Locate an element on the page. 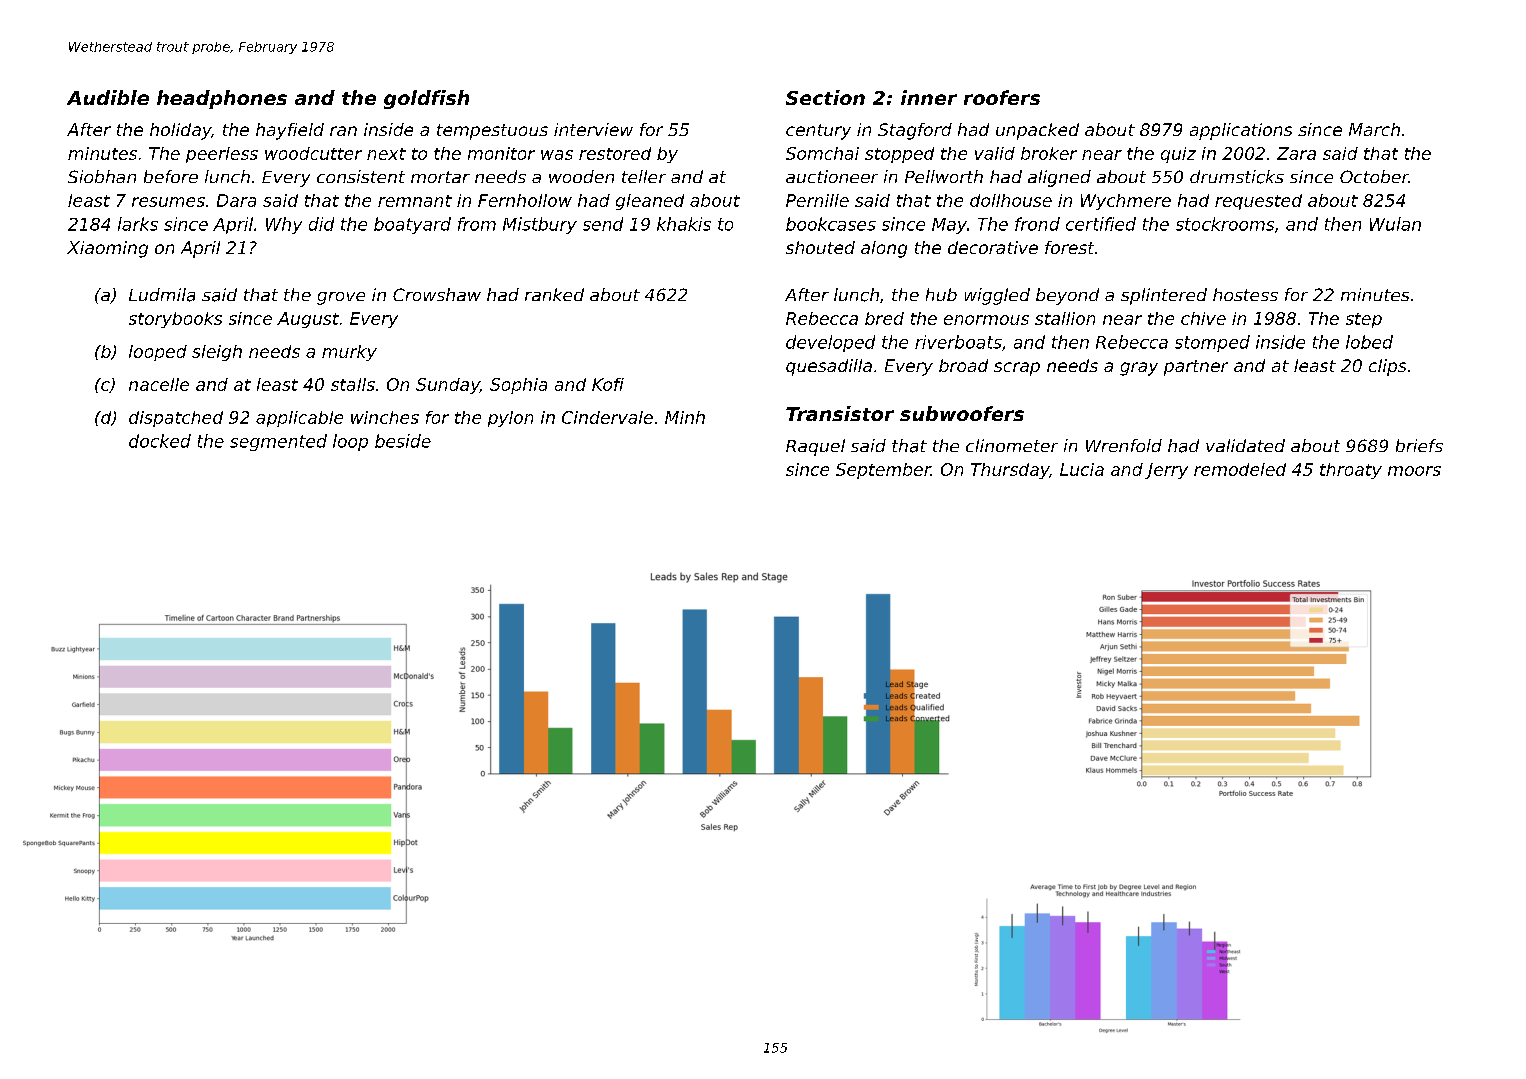 This document has width=1526, height=1079. Section is located at coordinates (825, 97).
